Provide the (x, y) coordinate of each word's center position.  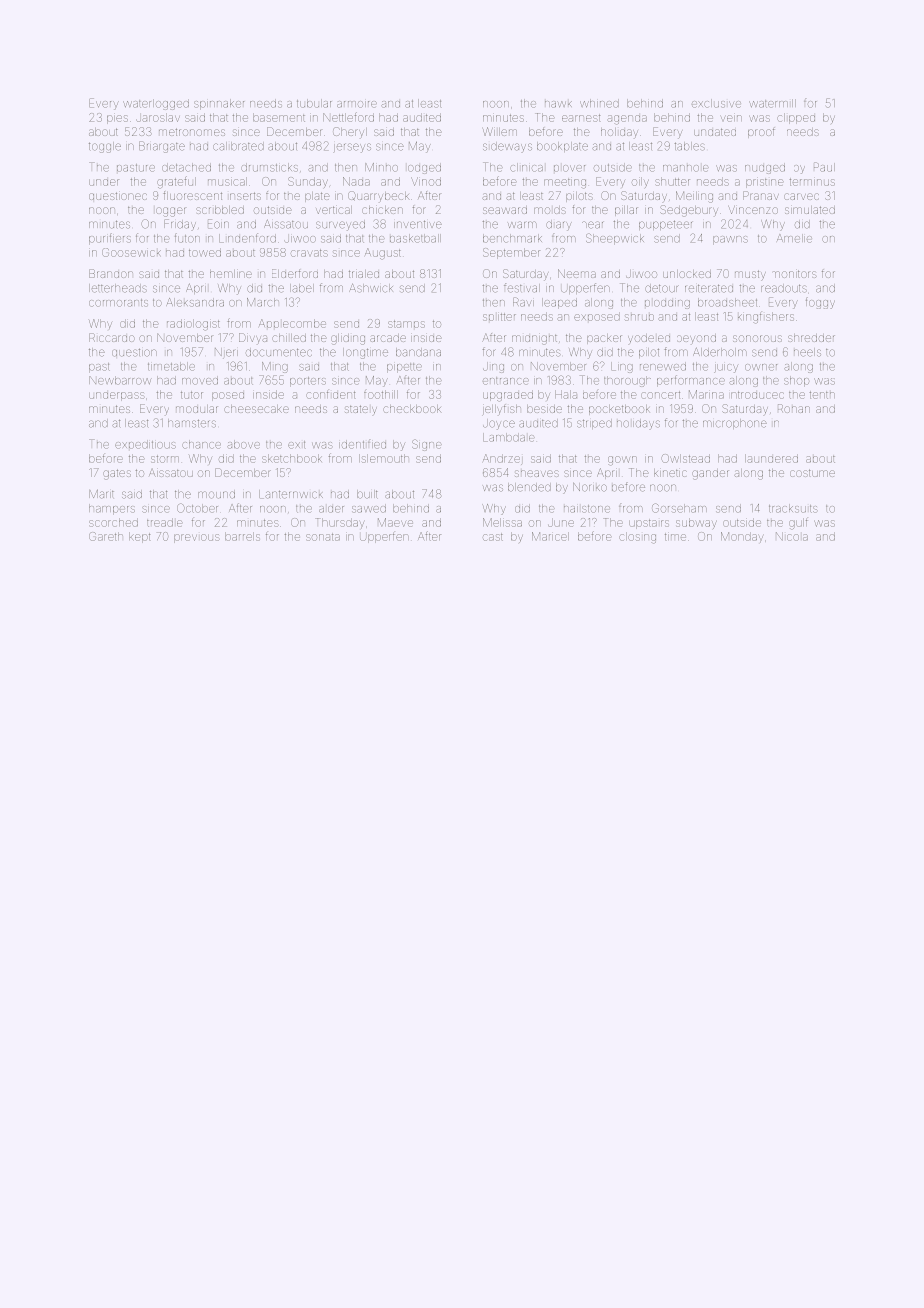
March (263, 302)
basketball (415, 238)
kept (139, 537)
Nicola (792, 536)
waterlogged (156, 104)
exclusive (716, 103)
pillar (626, 211)
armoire (357, 104)
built (367, 494)
